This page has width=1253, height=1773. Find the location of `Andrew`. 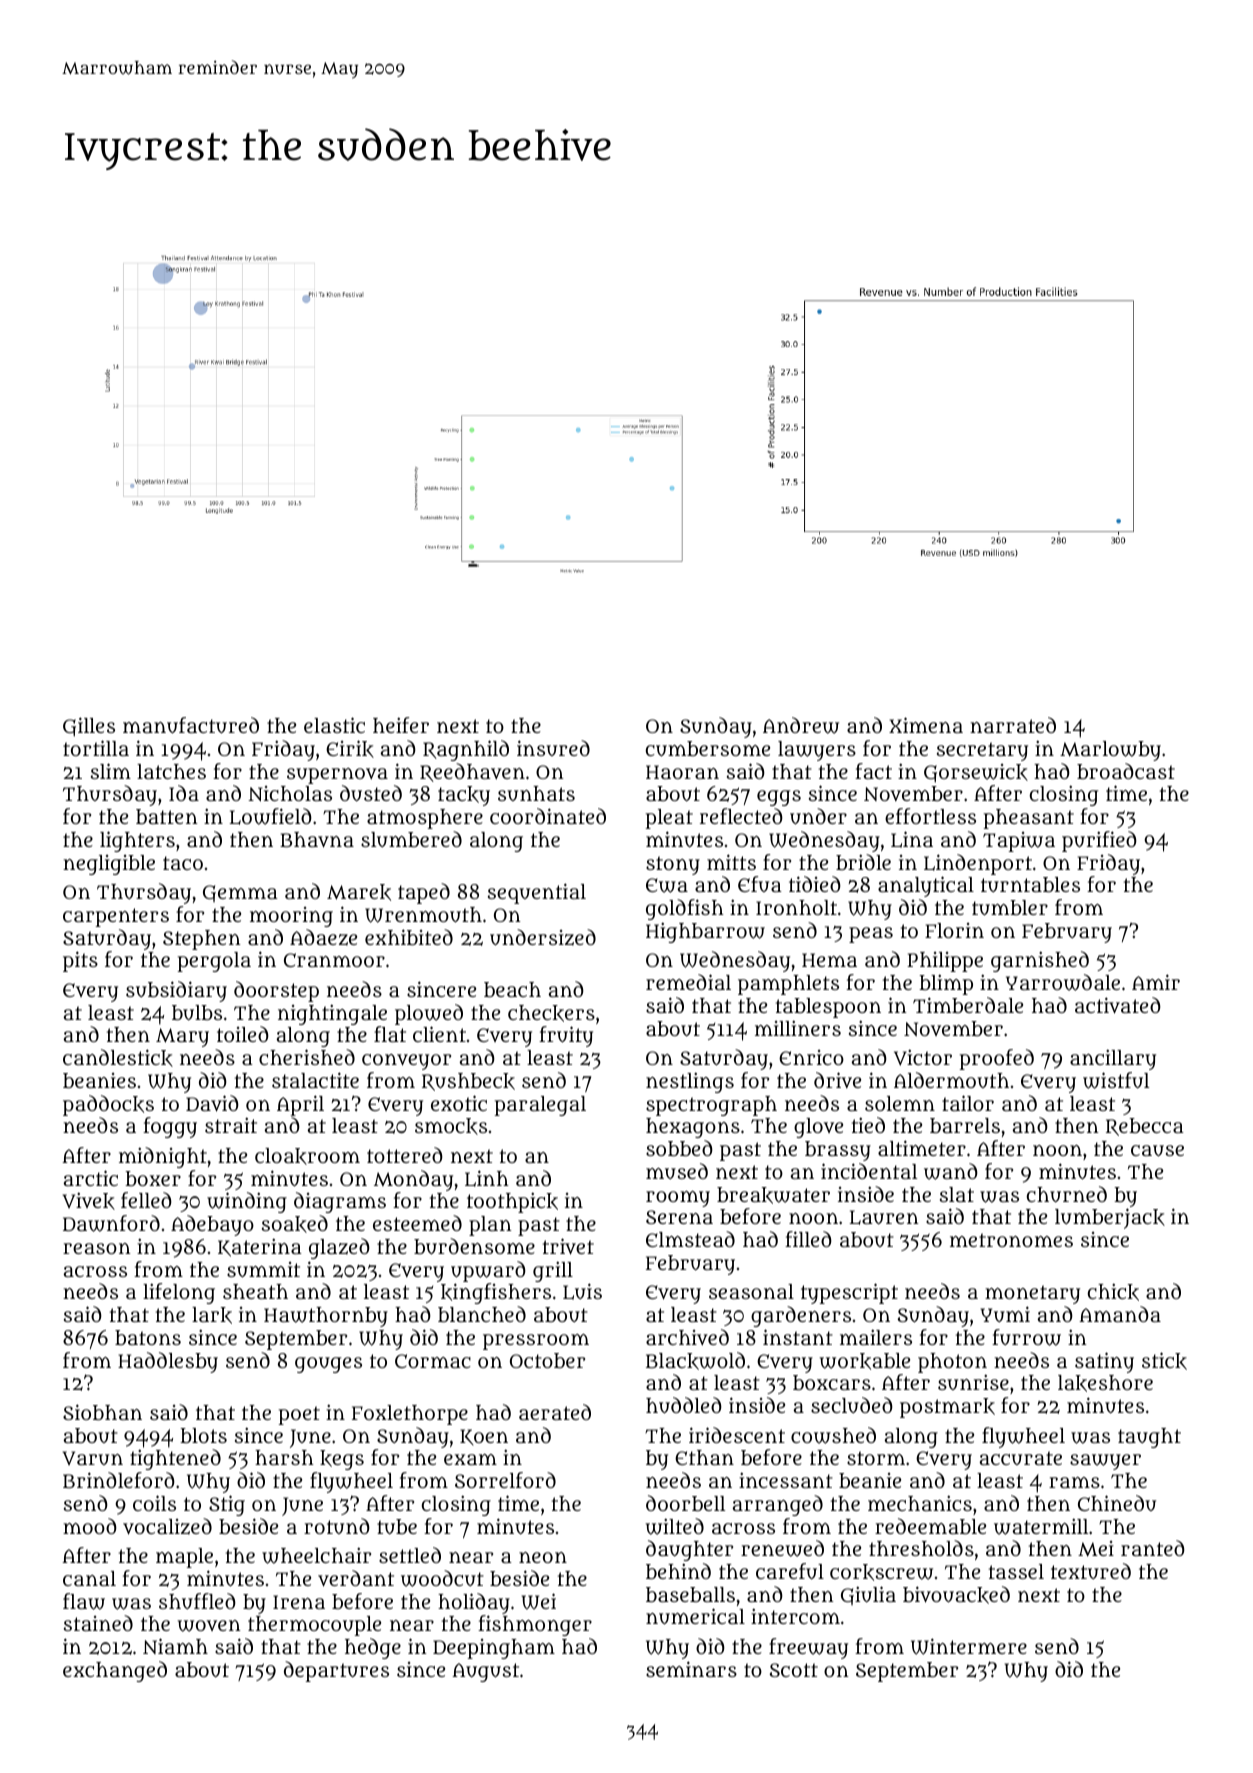

Andrew is located at coordinates (801, 725).
